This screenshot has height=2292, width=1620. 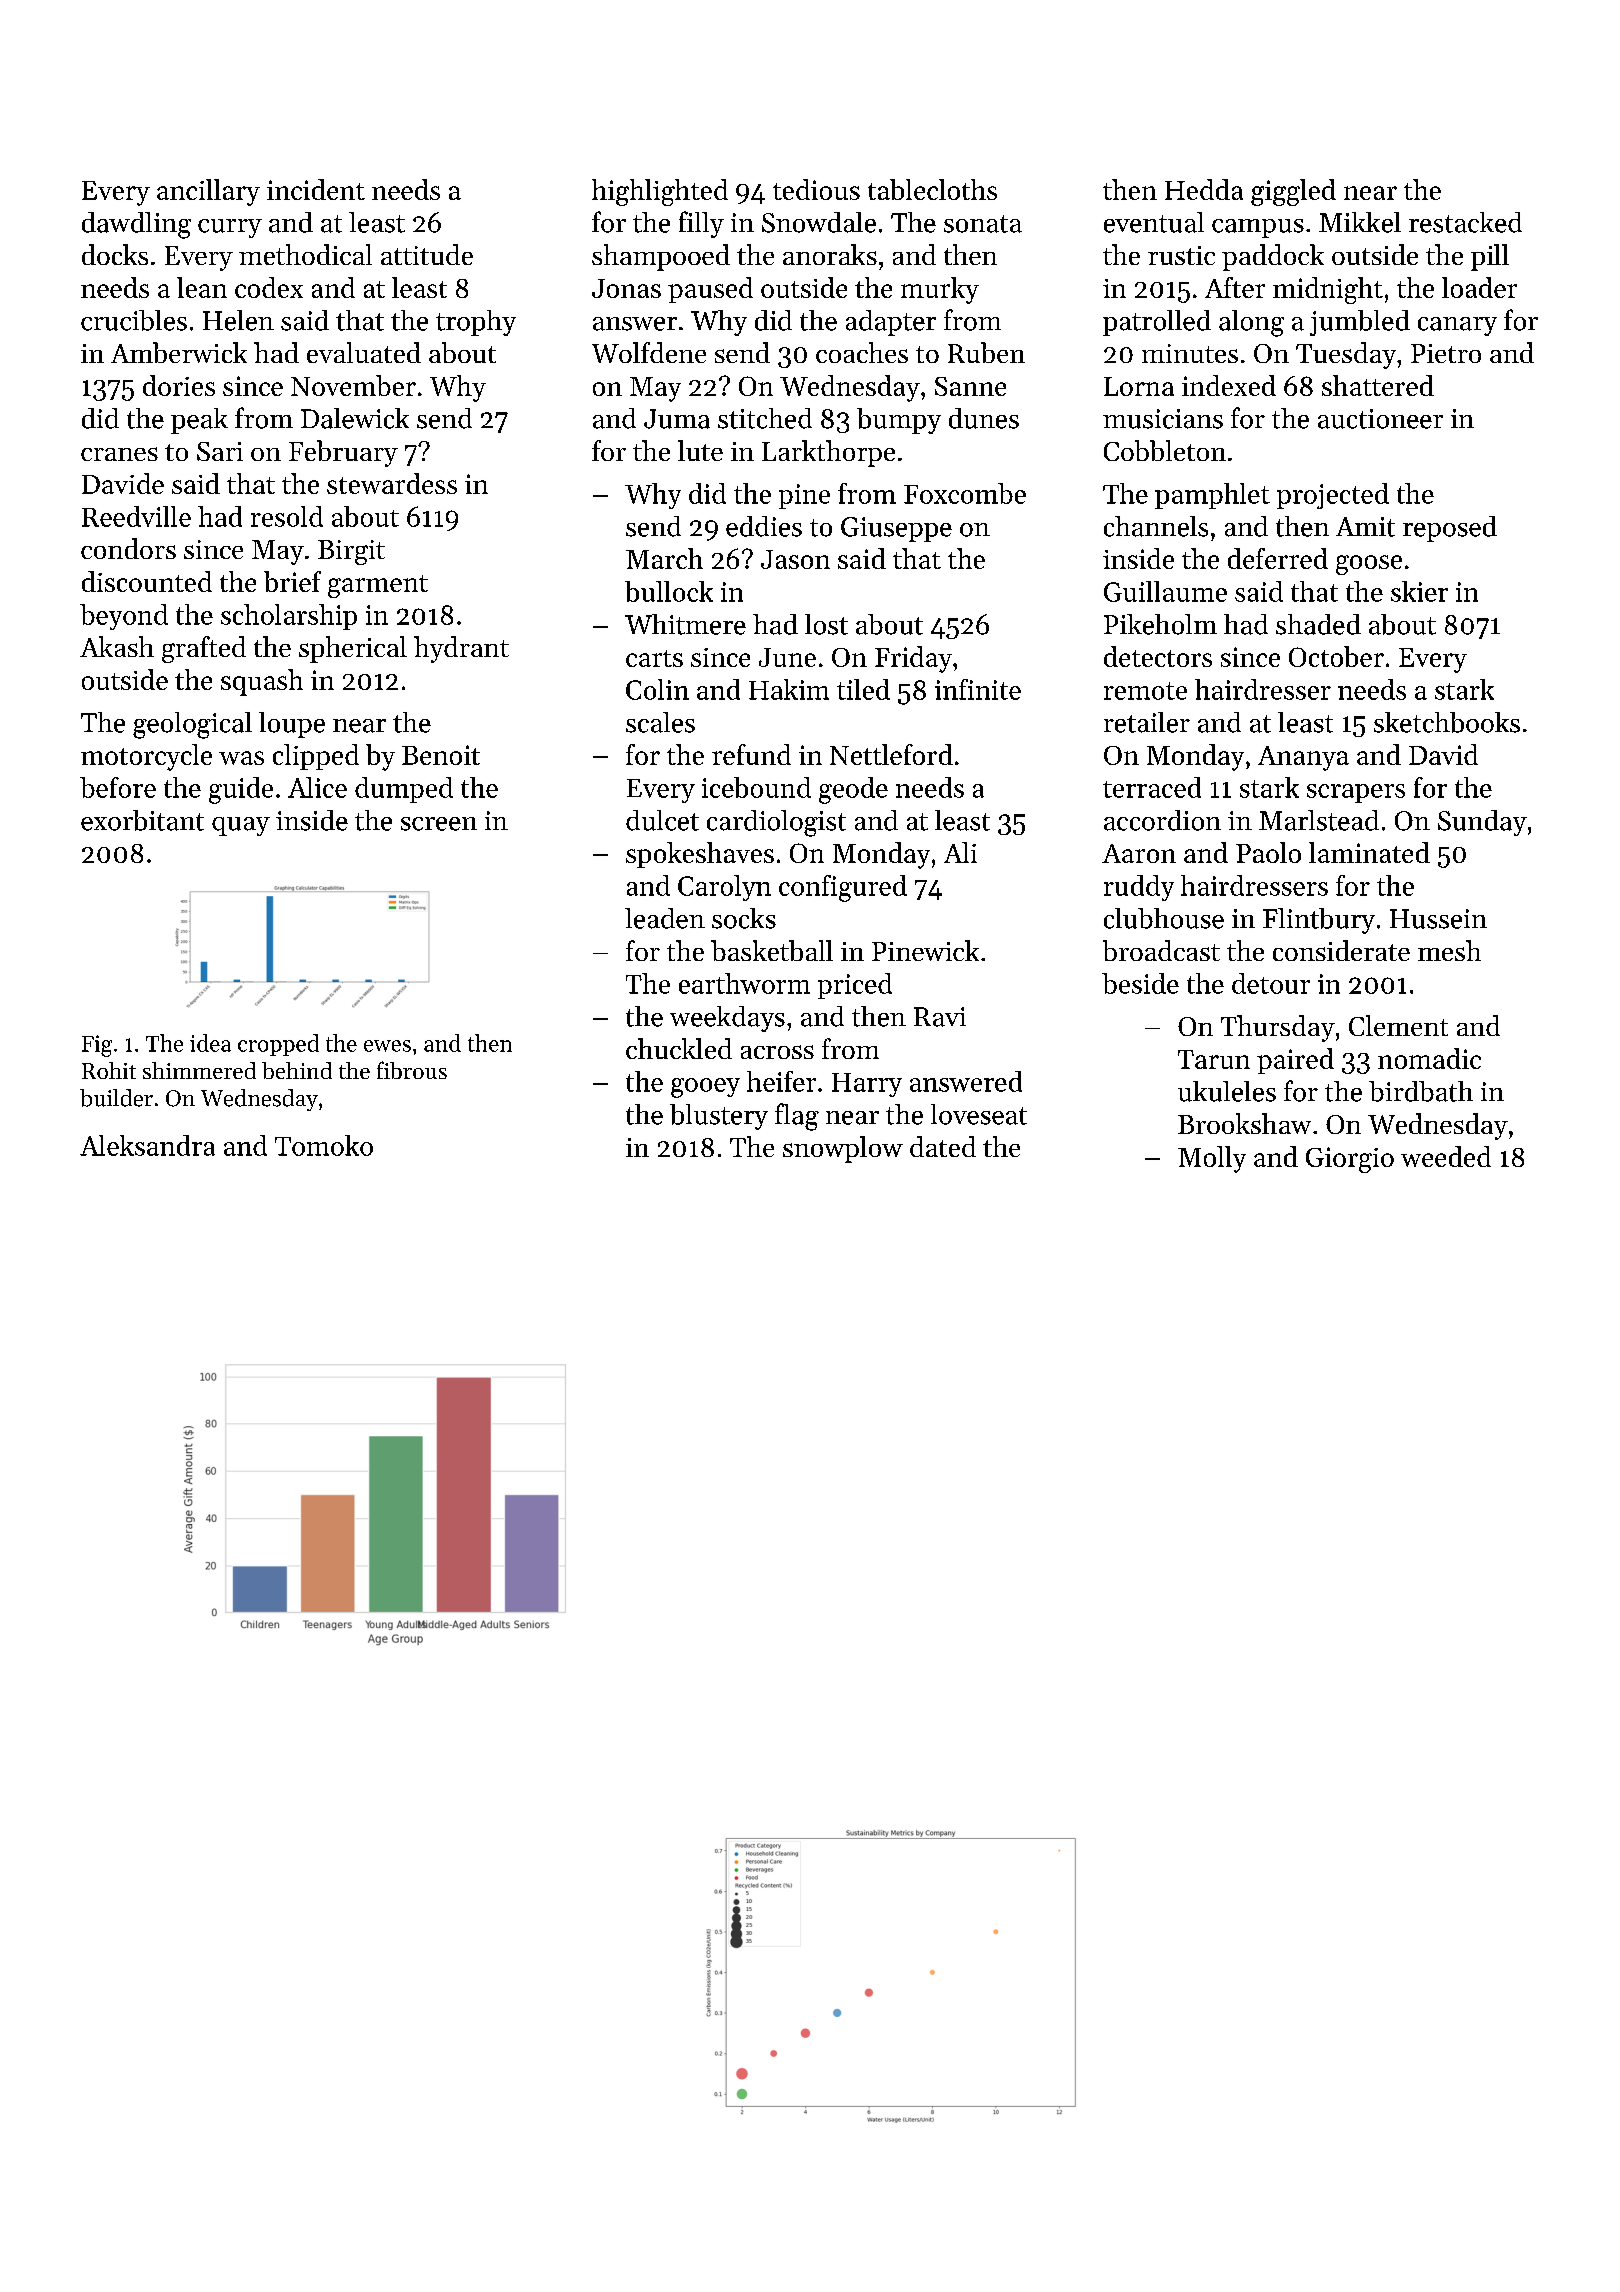 What do you see at coordinates (661, 257) in the screenshot?
I see `shampooed` at bounding box center [661, 257].
